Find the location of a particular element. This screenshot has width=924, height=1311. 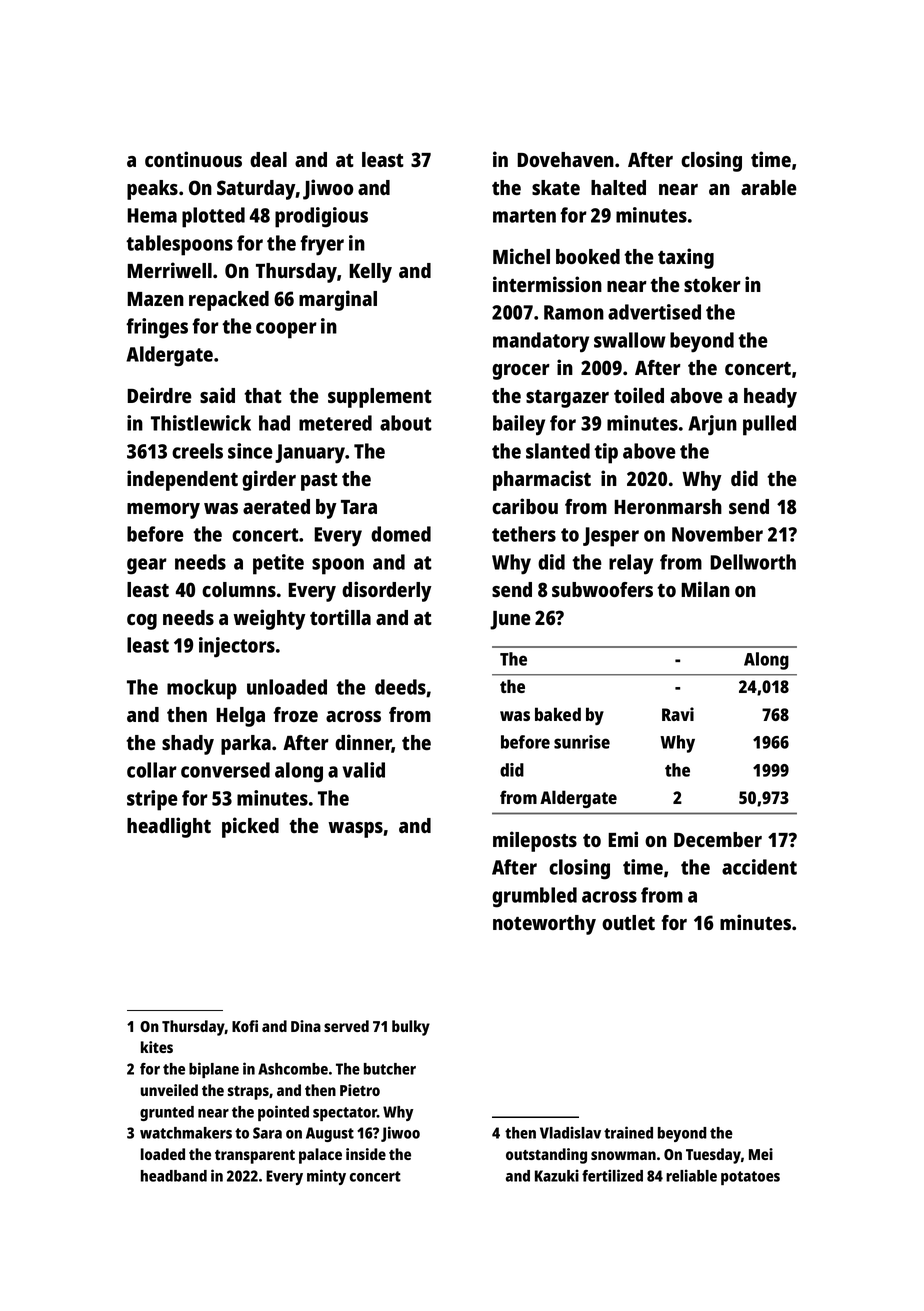

independent is located at coordinates (182, 480).
